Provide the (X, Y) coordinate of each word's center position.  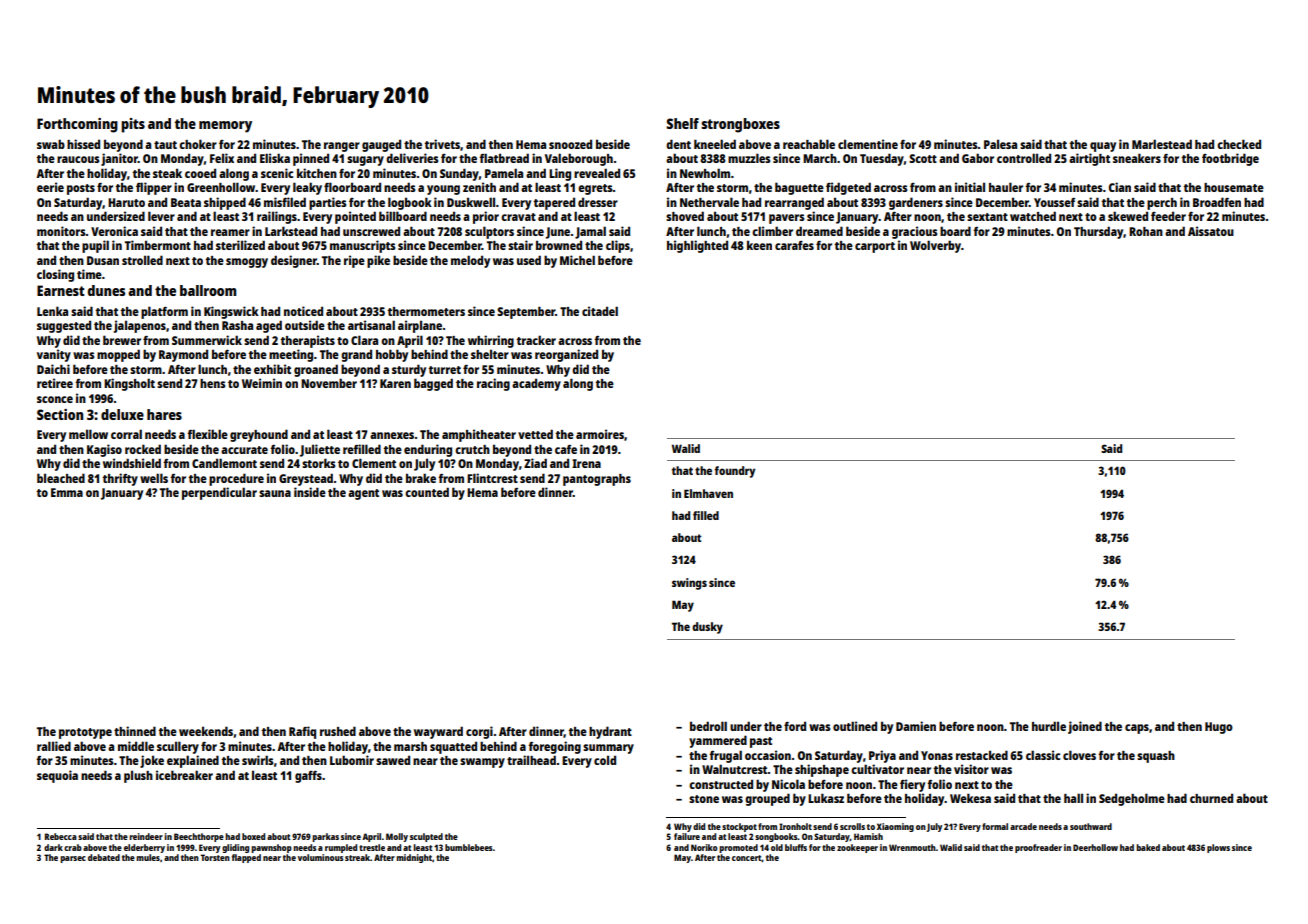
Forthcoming (77, 125)
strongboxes (740, 125)
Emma (67, 492)
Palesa (1000, 144)
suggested (64, 326)
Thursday (1099, 232)
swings (689, 584)
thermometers (426, 311)
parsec (73, 859)
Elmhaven (708, 493)
